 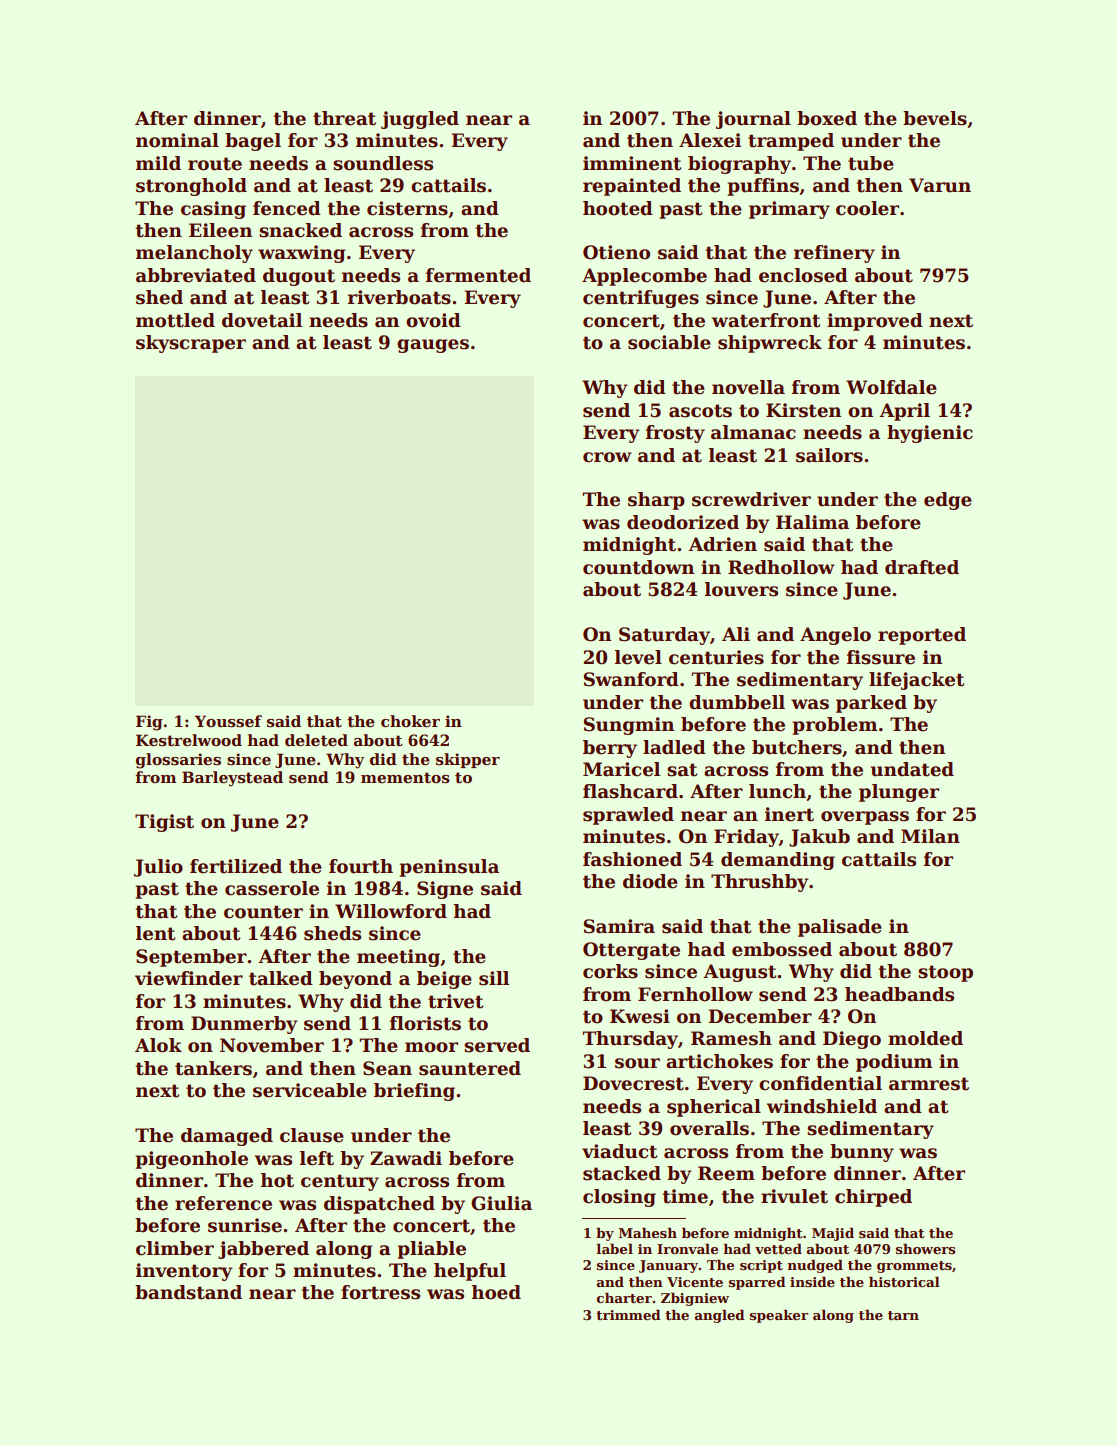 I want to click on louvers, so click(x=741, y=589).
